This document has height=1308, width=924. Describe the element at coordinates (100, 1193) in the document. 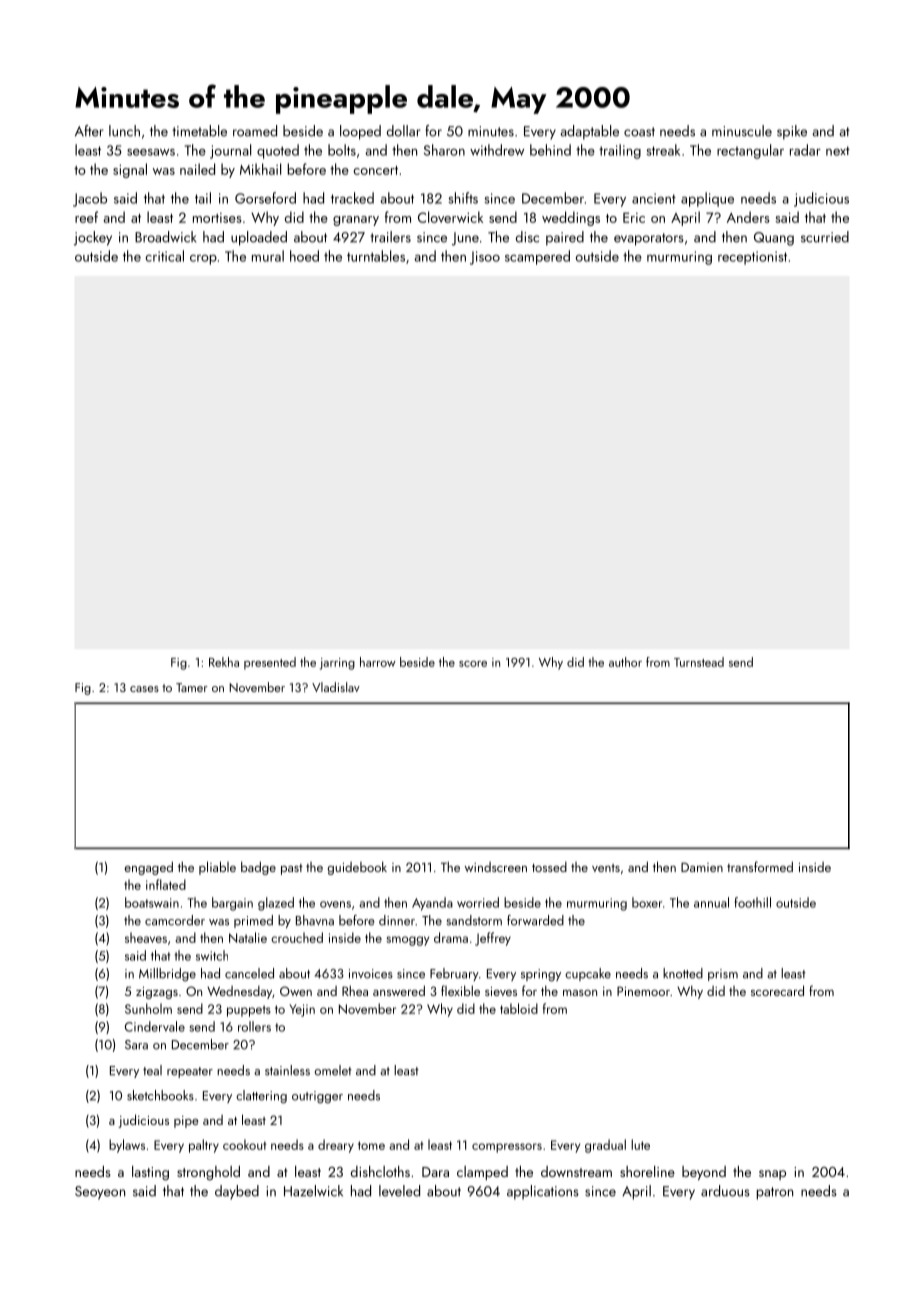

I see `Seoyeon` at that location.
